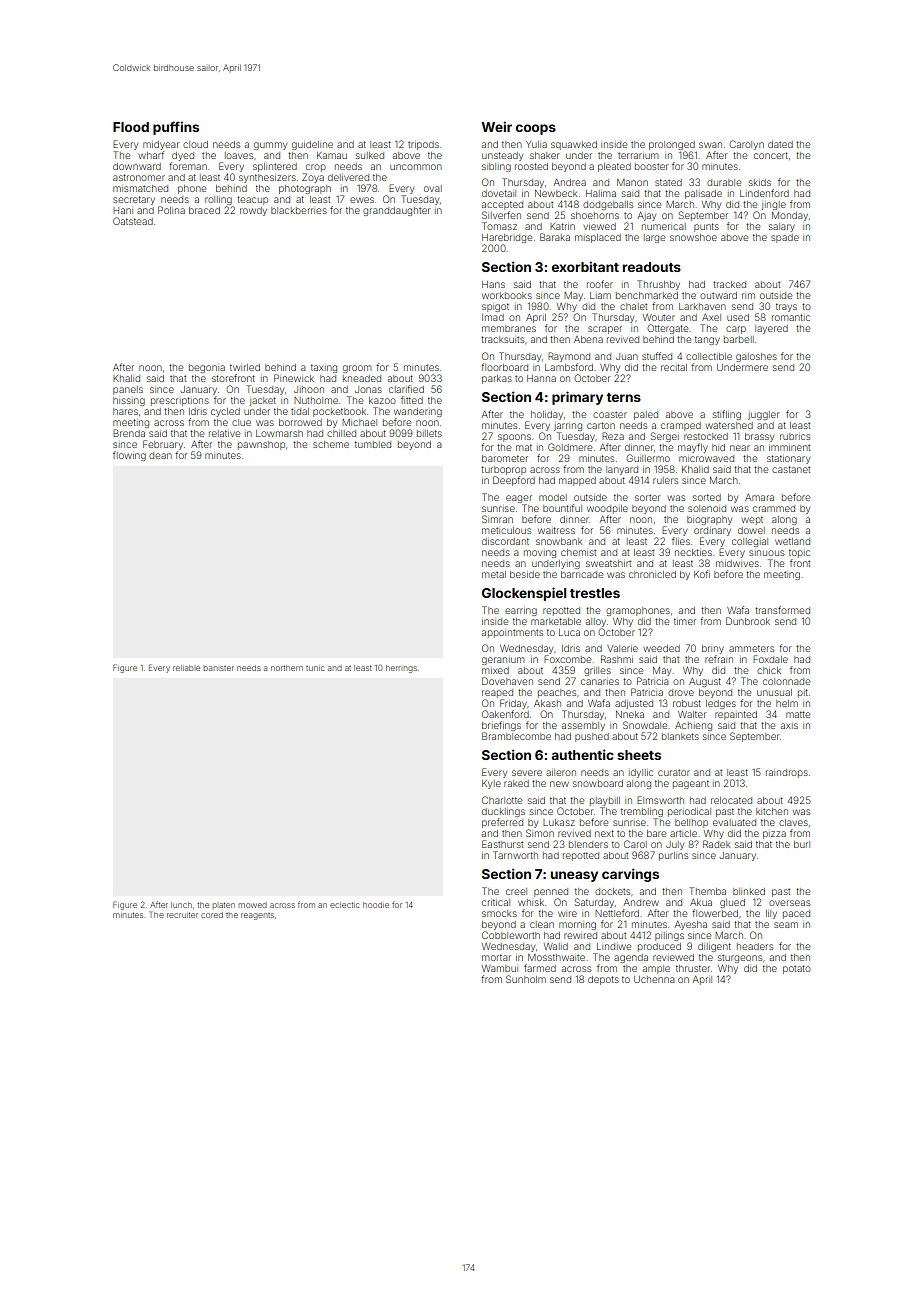 This screenshot has height=1308, width=924. I want to click on Akash, so click(547, 703).
